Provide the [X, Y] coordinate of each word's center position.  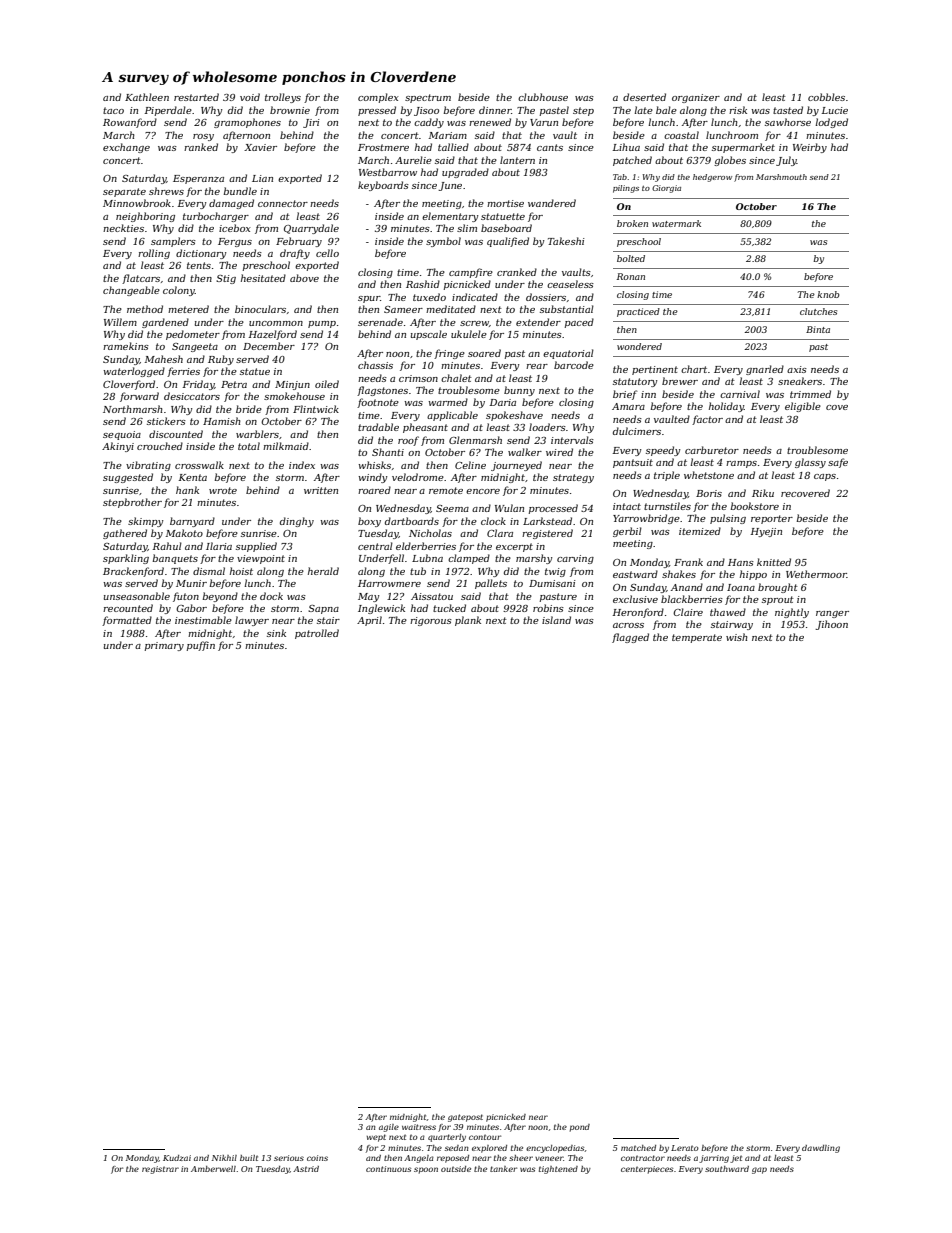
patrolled [317, 634]
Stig [226, 279]
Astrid [306, 1169]
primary [164, 646]
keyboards [383, 186]
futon [186, 597]
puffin [201, 646]
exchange [126, 148]
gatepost [465, 1118]
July [786, 161]
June [450, 186]
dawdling [821, 1149]
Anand [687, 587]
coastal [681, 135]
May [369, 597]
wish [737, 637]
